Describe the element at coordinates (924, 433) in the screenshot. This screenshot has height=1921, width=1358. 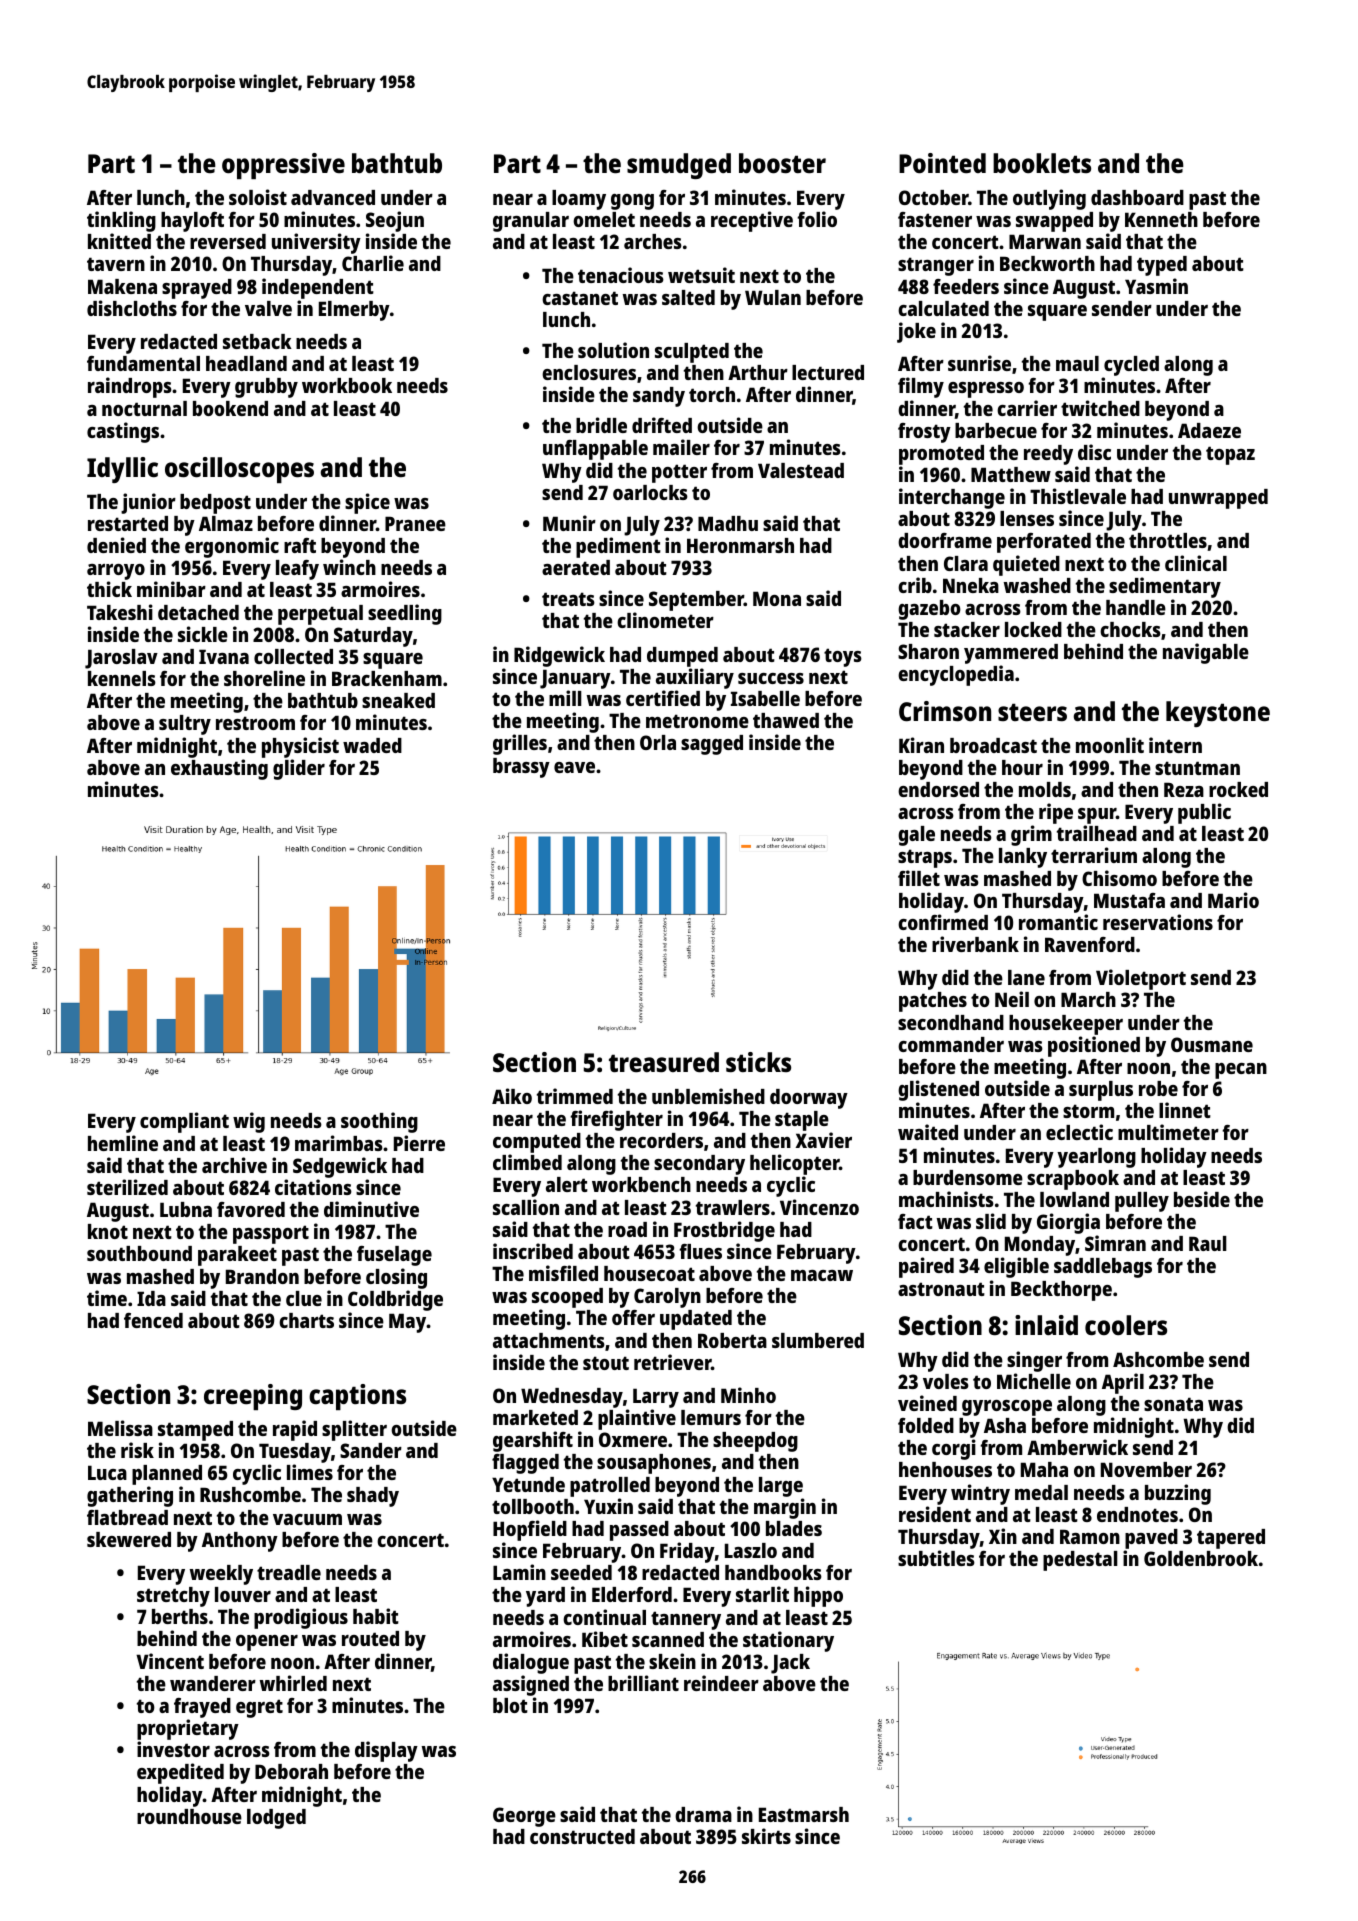
I see `frosty` at that location.
